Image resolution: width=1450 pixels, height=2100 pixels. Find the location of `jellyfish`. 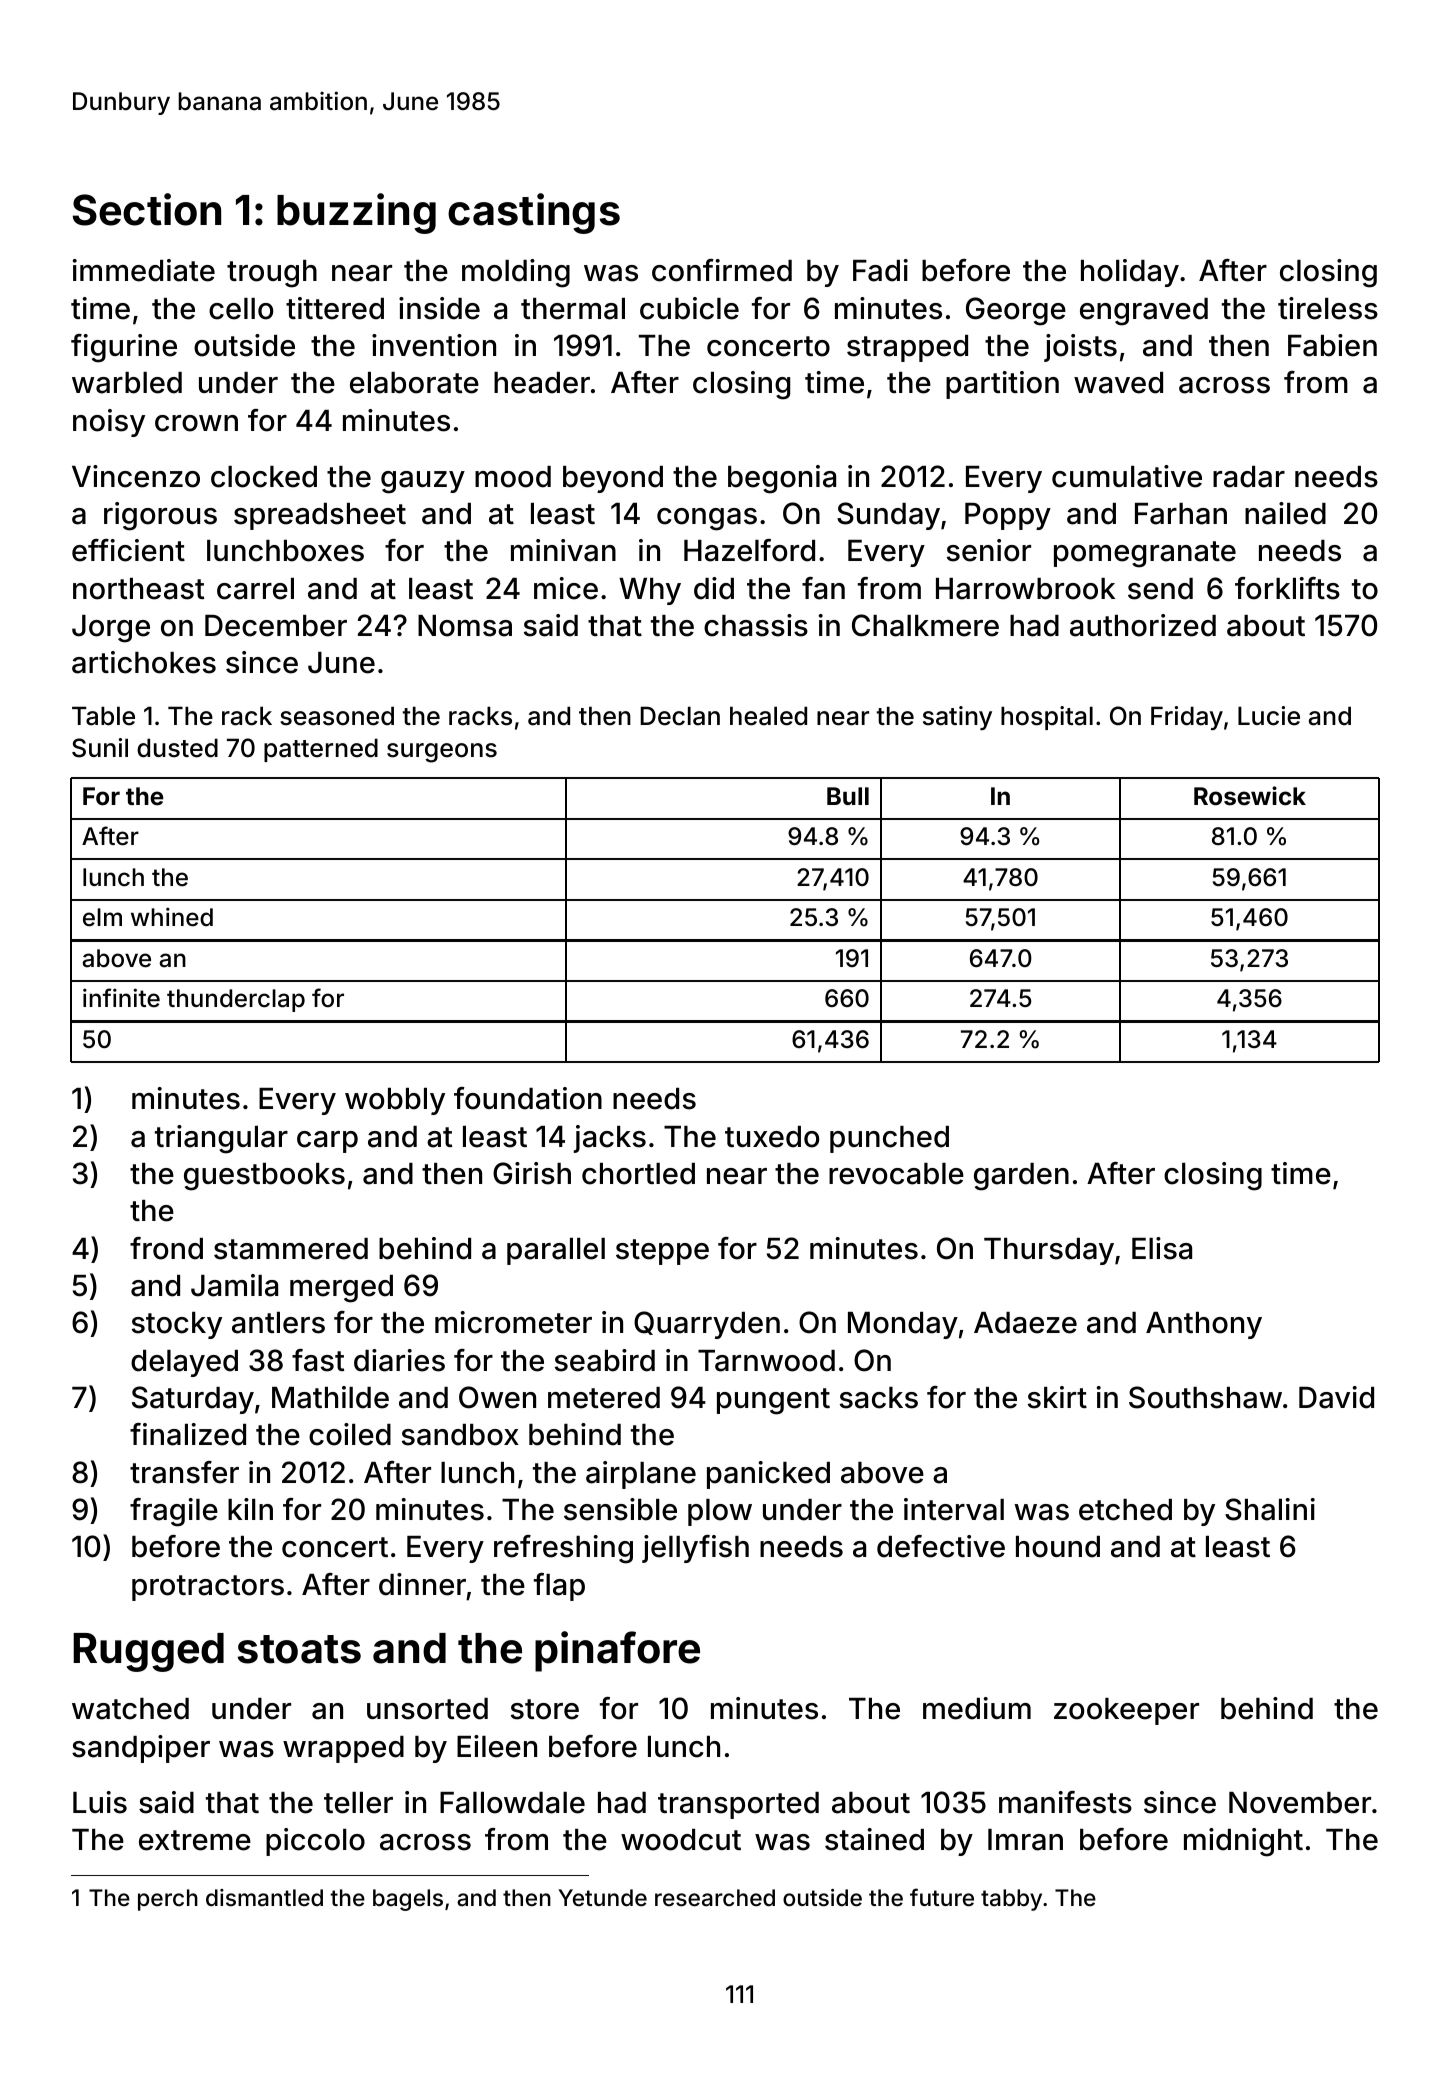

jellyfish is located at coordinates (695, 1549).
